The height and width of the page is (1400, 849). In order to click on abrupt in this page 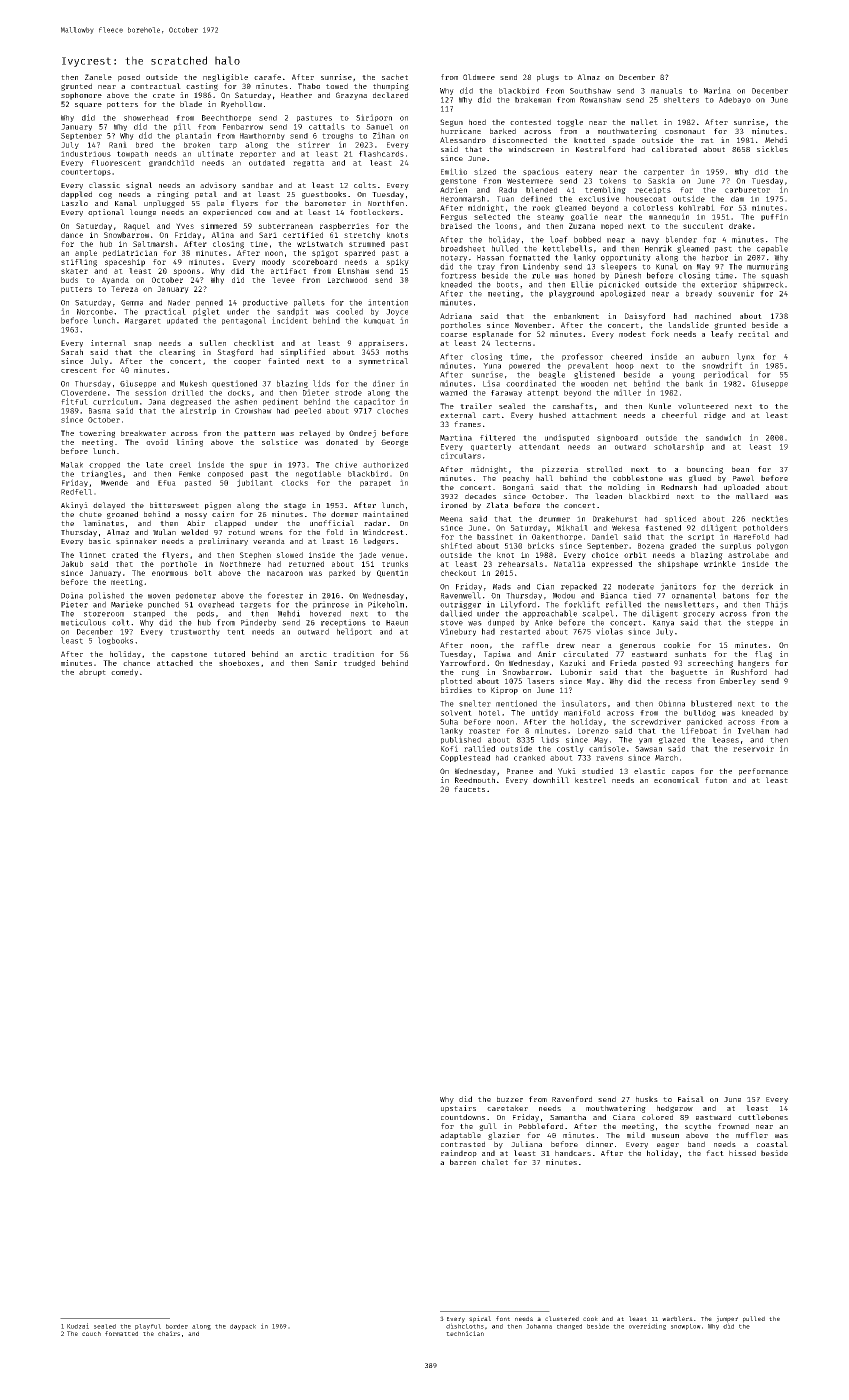, I will do `click(92, 673)`.
